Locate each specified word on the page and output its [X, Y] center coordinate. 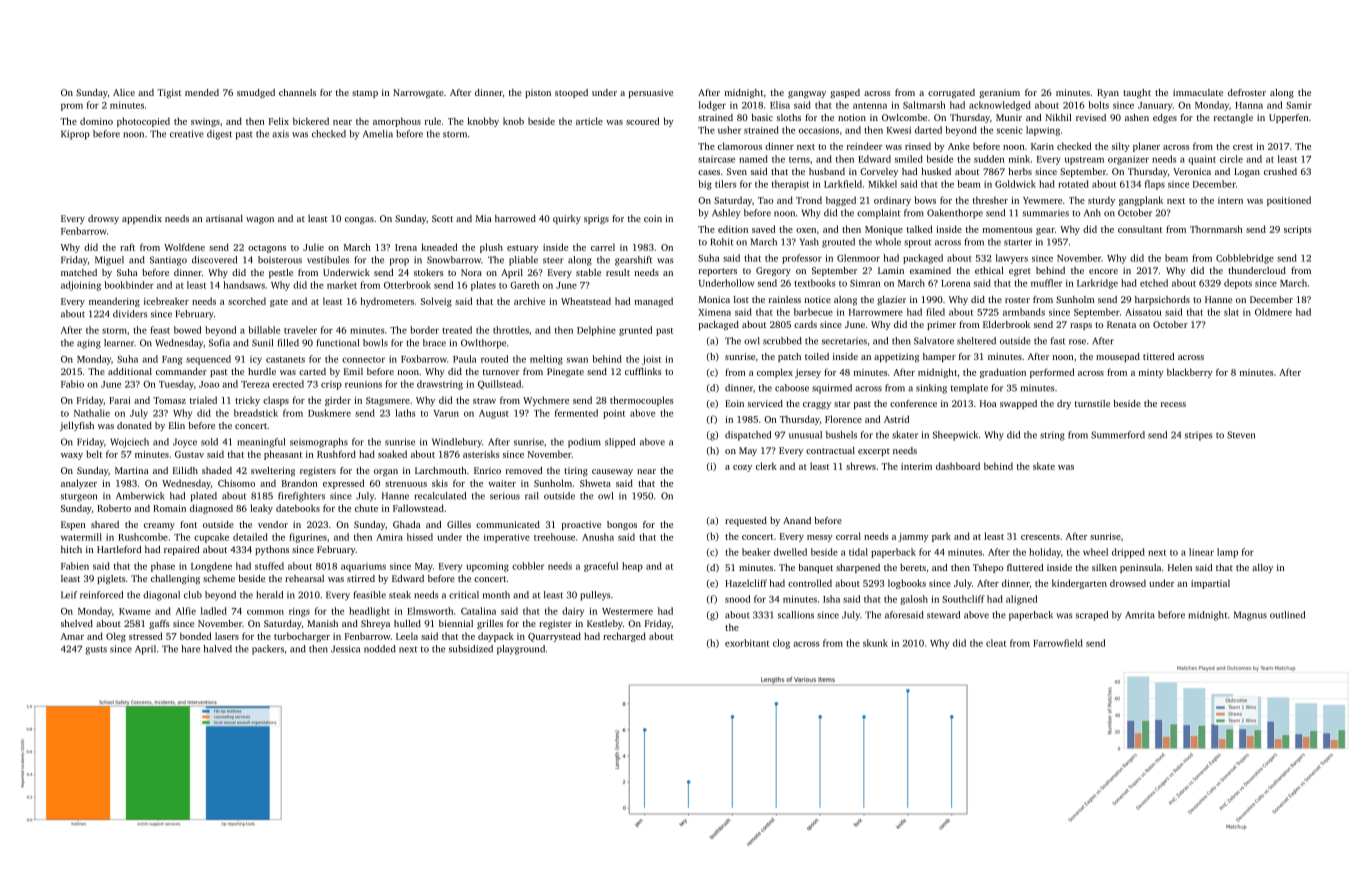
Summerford [1118, 435]
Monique [884, 230]
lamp [1227, 553]
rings [299, 612]
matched [79, 272]
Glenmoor [858, 258]
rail [532, 496]
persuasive [651, 93]
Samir [1299, 105]
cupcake [211, 538]
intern [1230, 200]
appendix [142, 219]
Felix [279, 121]
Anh [1092, 213]
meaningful [261, 443]
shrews [861, 466]
